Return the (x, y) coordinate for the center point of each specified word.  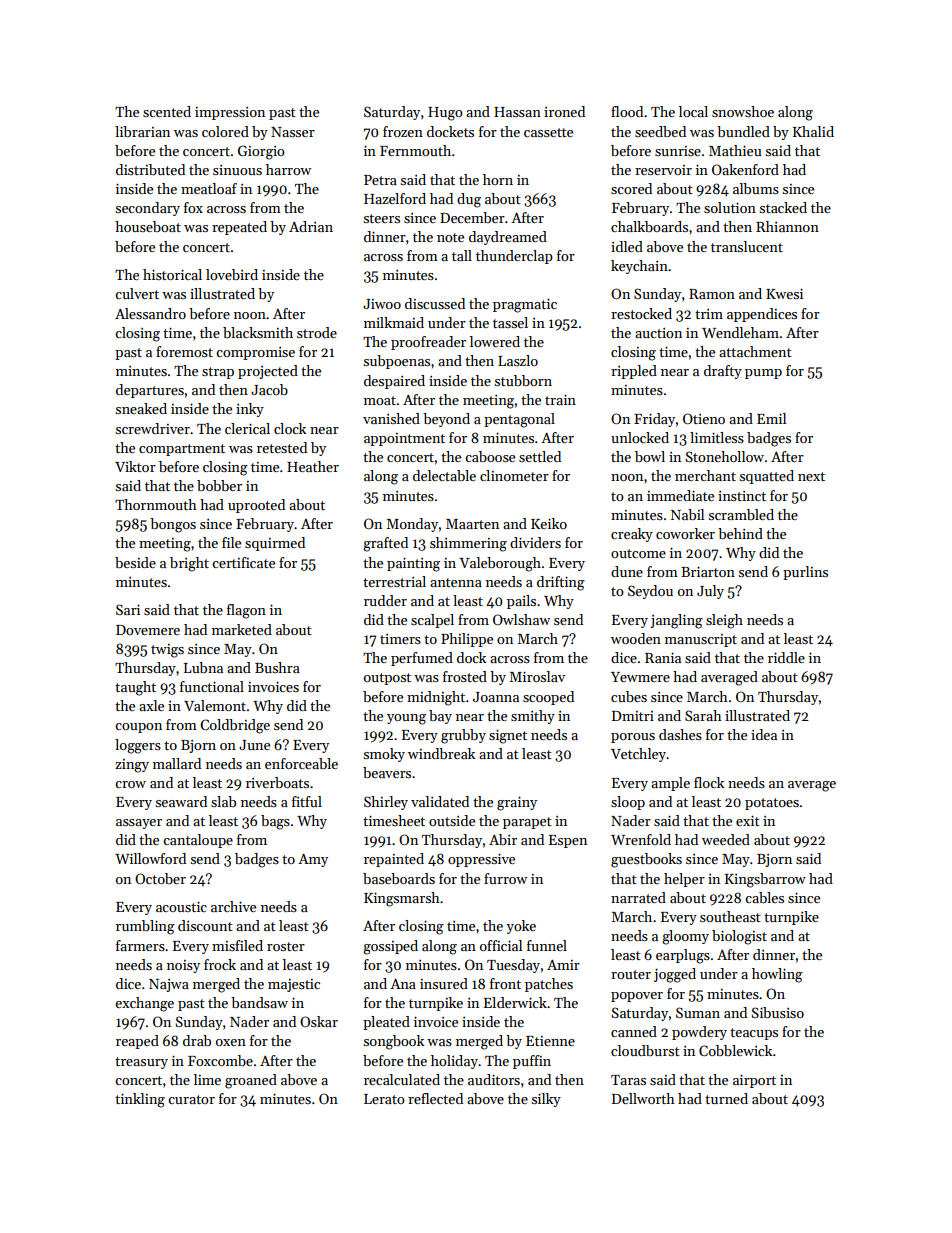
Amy (313, 860)
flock (709, 782)
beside (135, 562)
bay (440, 717)
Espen (568, 841)
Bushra (277, 667)
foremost (184, 351)
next (811, 476)
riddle (786, 657)
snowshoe (743, 111)
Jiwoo (382, 304)
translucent (747, 246)
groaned (251, 1081)
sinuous (237, 170)
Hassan (517, 112)
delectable (444, 475)
